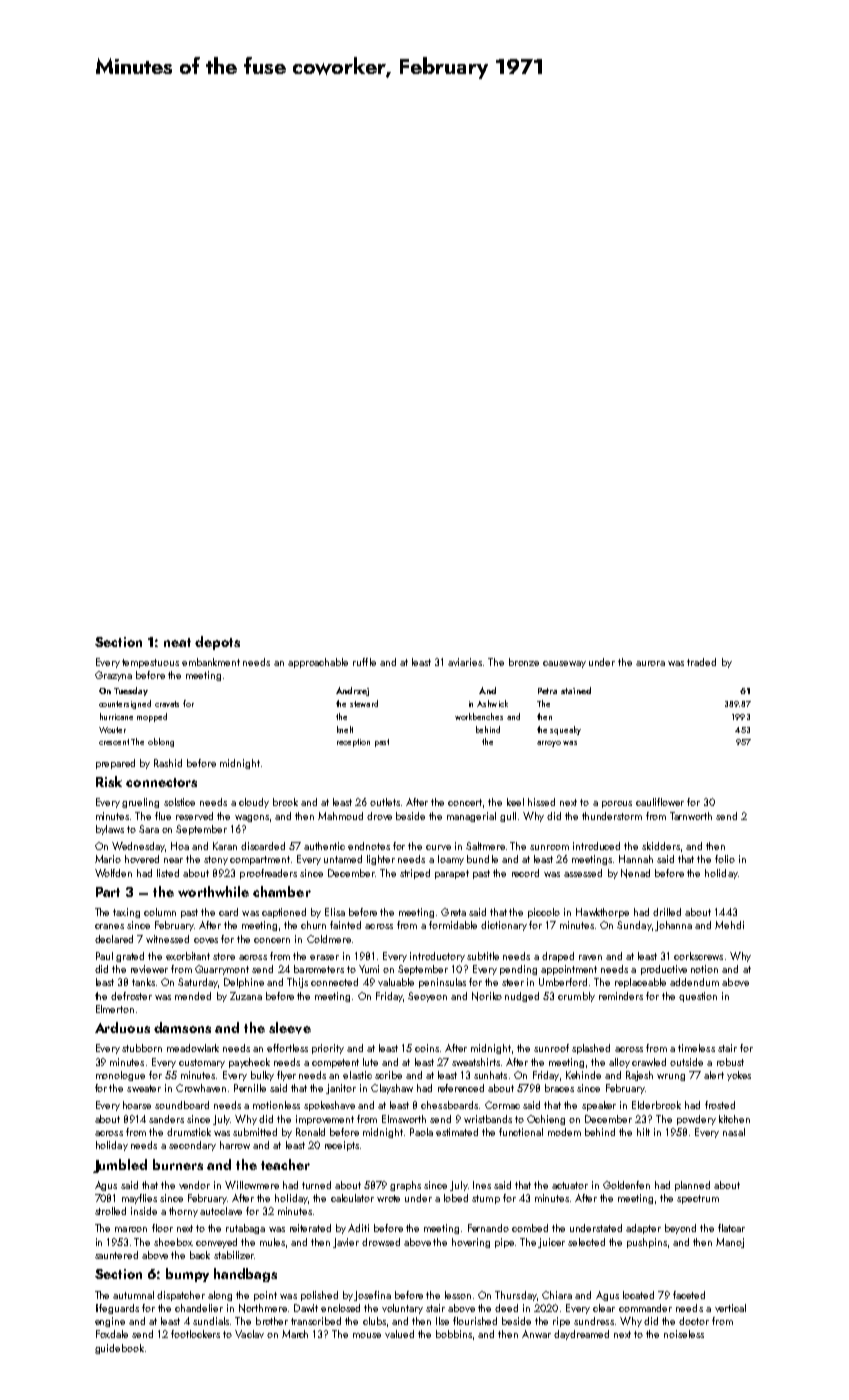 The width and height of the screenshot is (849, 1400). I want to click on sauntered, so click(116, 1255).
